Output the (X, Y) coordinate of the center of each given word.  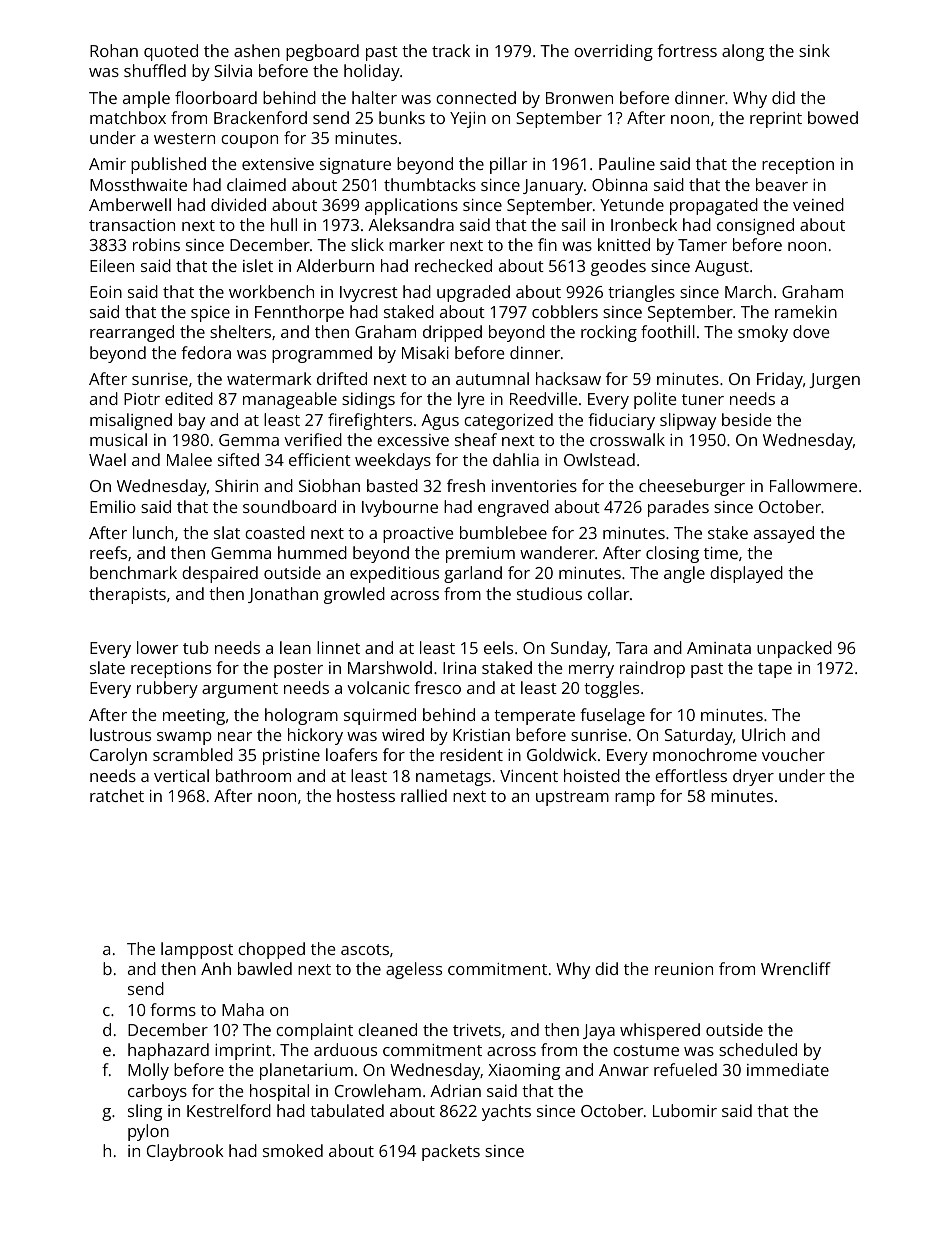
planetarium (306, 1071)
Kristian (481, 735)
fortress (687, 50)
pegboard (322, 52)
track (451, 50)
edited (189, 398)
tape (775, 670)
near (235, 736)
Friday (780, 380)
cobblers (565, 311)
